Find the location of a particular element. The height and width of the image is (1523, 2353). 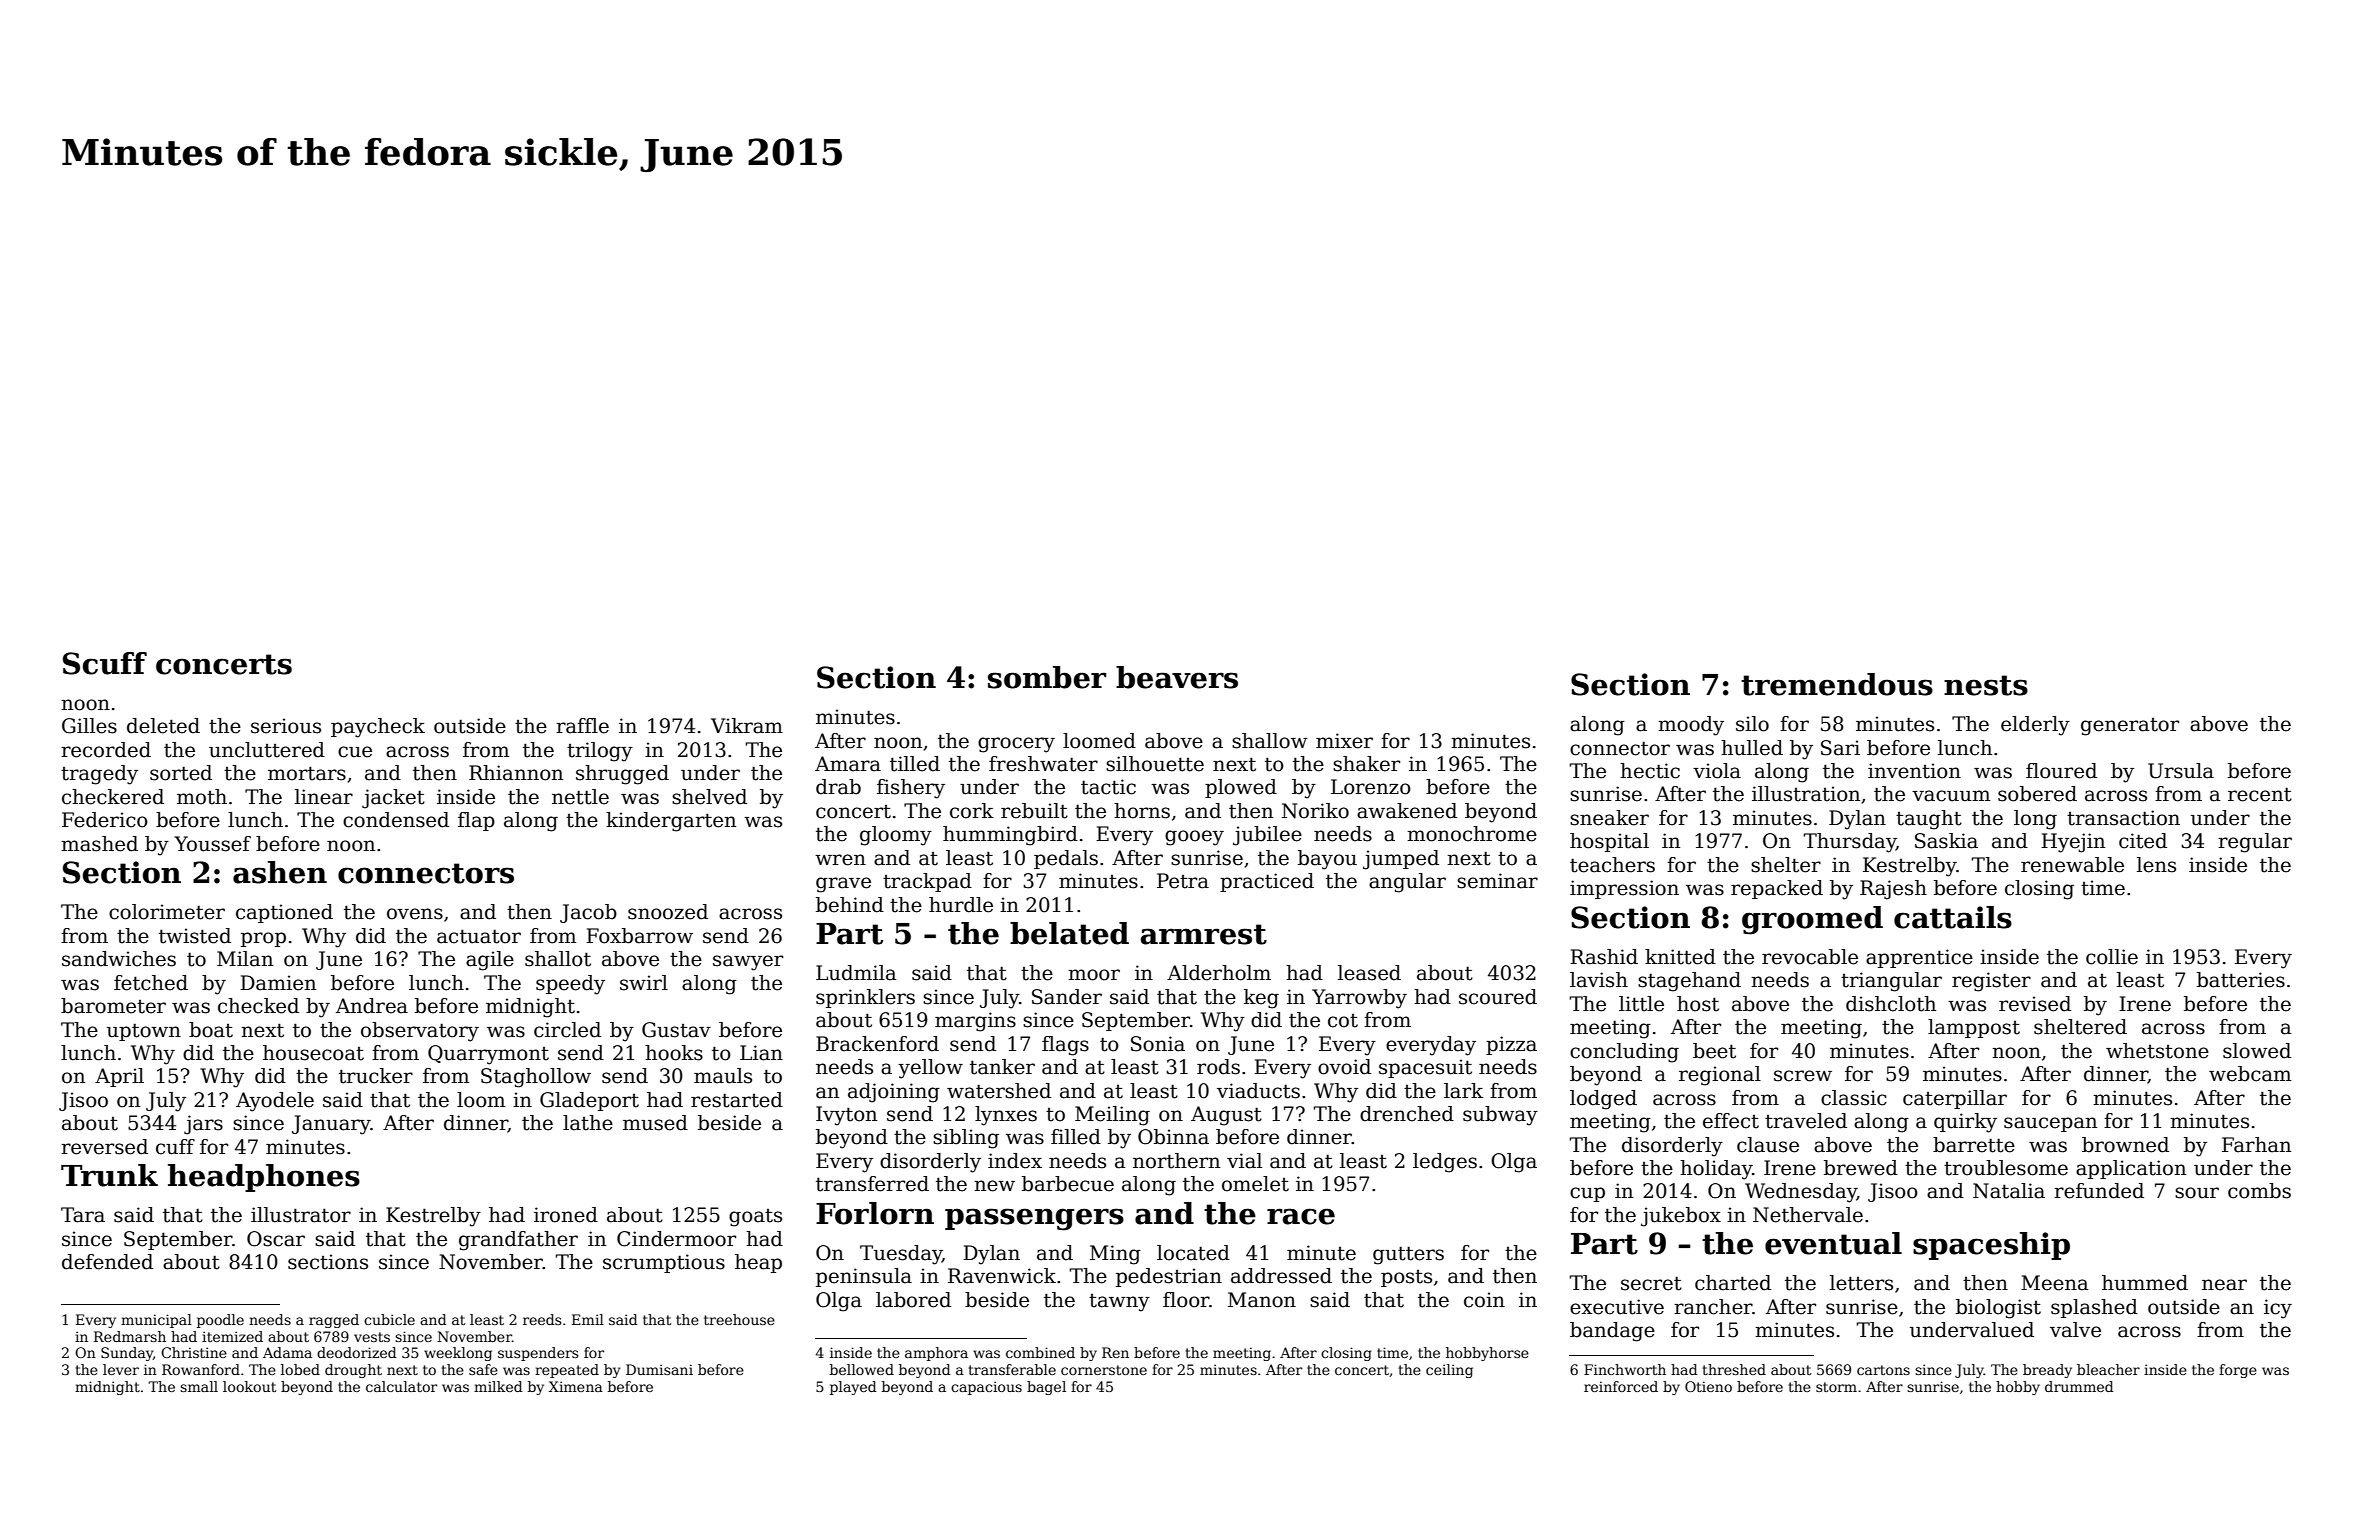

collie is located at coordinates (2112, 957).
